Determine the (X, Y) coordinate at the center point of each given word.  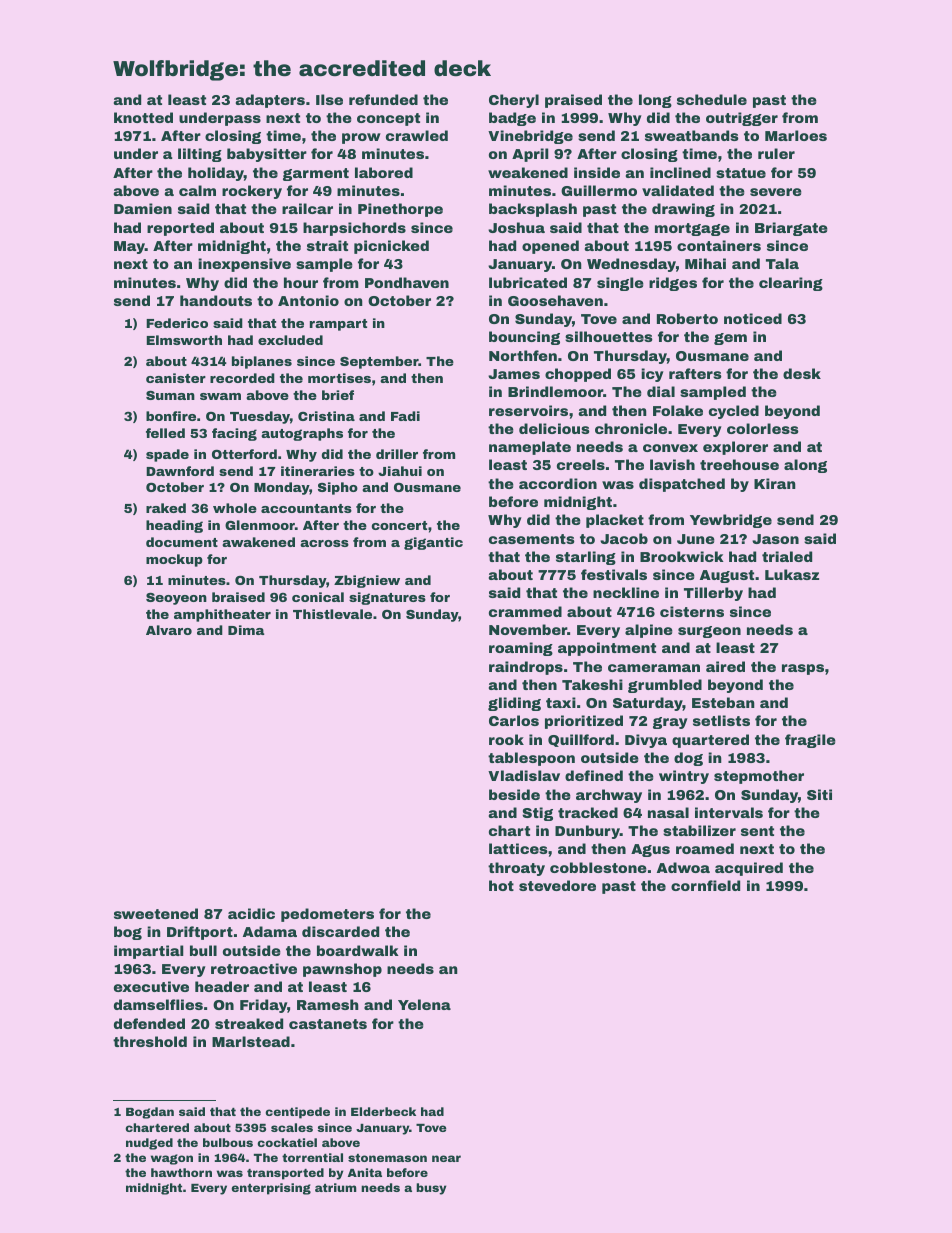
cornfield (705, 885)
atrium (336, 1187)
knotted (143, 117)
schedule (712, 99)
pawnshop (342, 970)
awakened (258, 542)
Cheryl (514, 101)
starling (586, 558)
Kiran (775, 483)
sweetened (156, 913)
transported (285, 1174)
